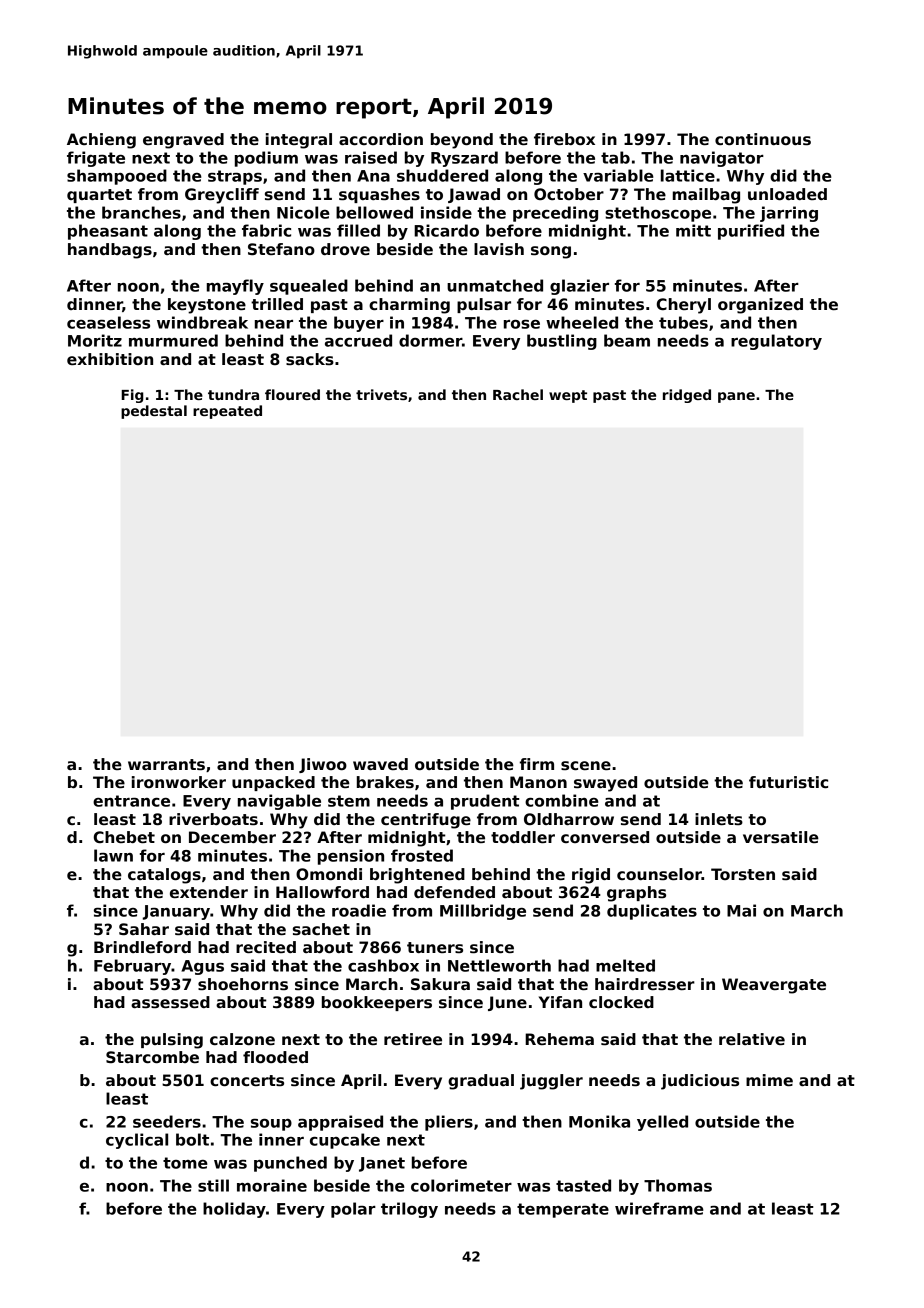 This screenshot has height=1308, width=924. I want to click on Rachel, so click(518, 394).
